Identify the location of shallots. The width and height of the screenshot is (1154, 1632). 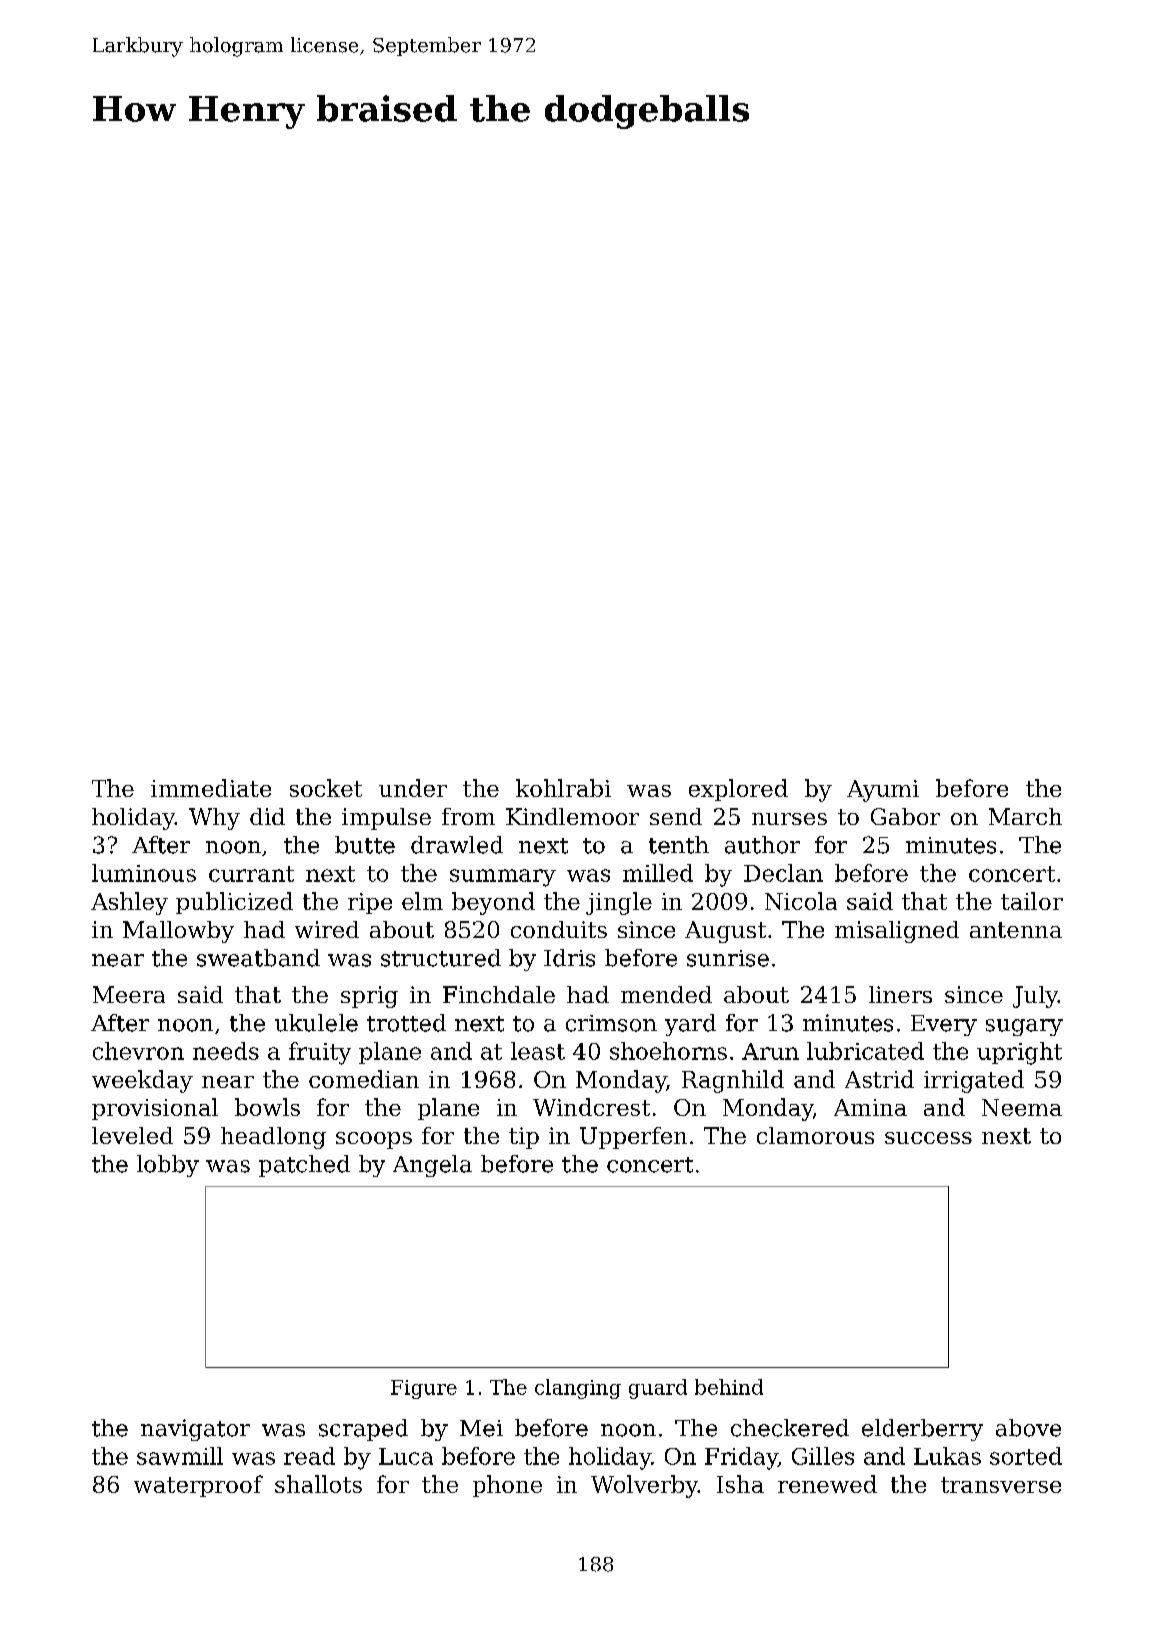
(318, 1484).
